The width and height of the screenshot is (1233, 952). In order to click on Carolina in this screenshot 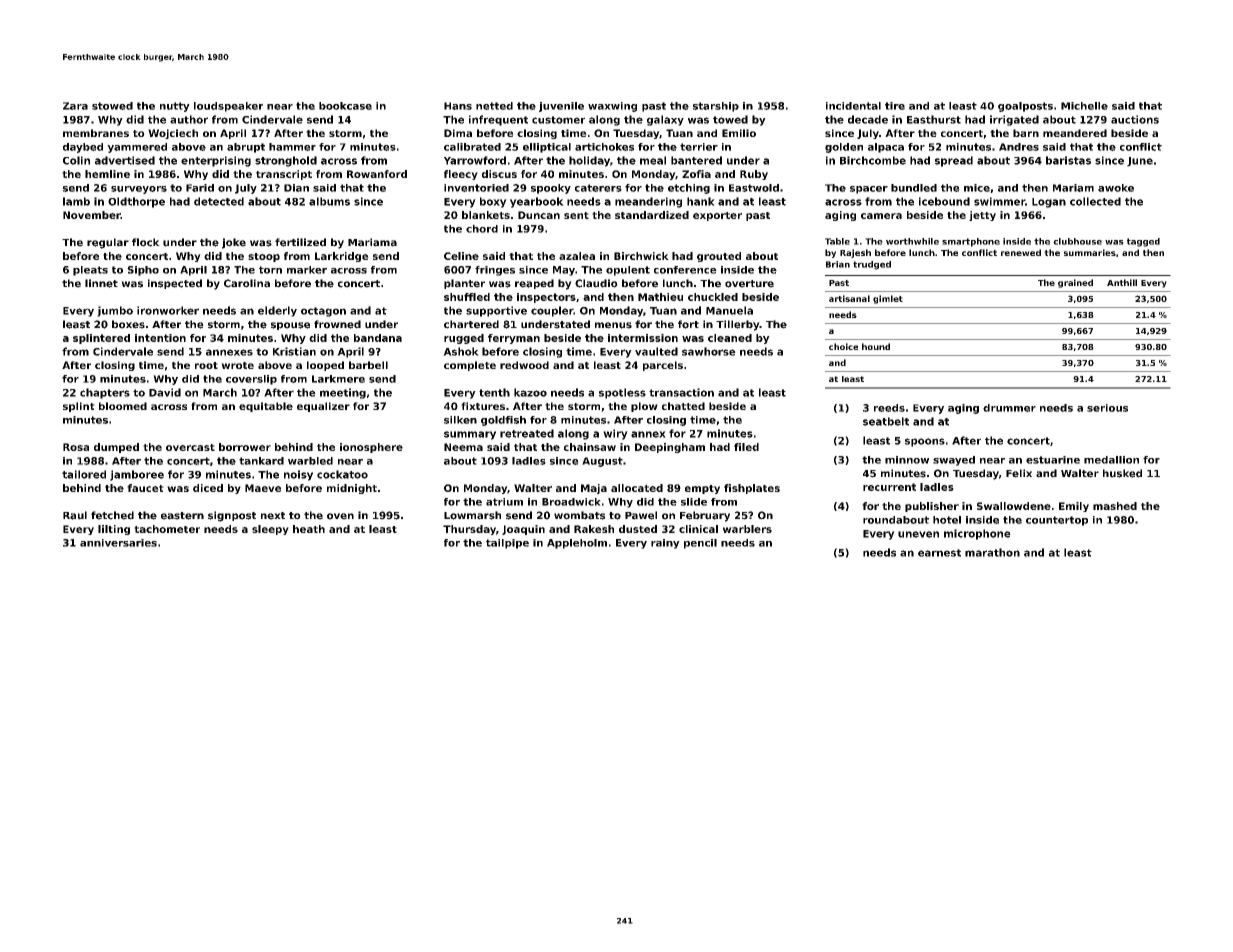, I will do `click(247, 283)`.
